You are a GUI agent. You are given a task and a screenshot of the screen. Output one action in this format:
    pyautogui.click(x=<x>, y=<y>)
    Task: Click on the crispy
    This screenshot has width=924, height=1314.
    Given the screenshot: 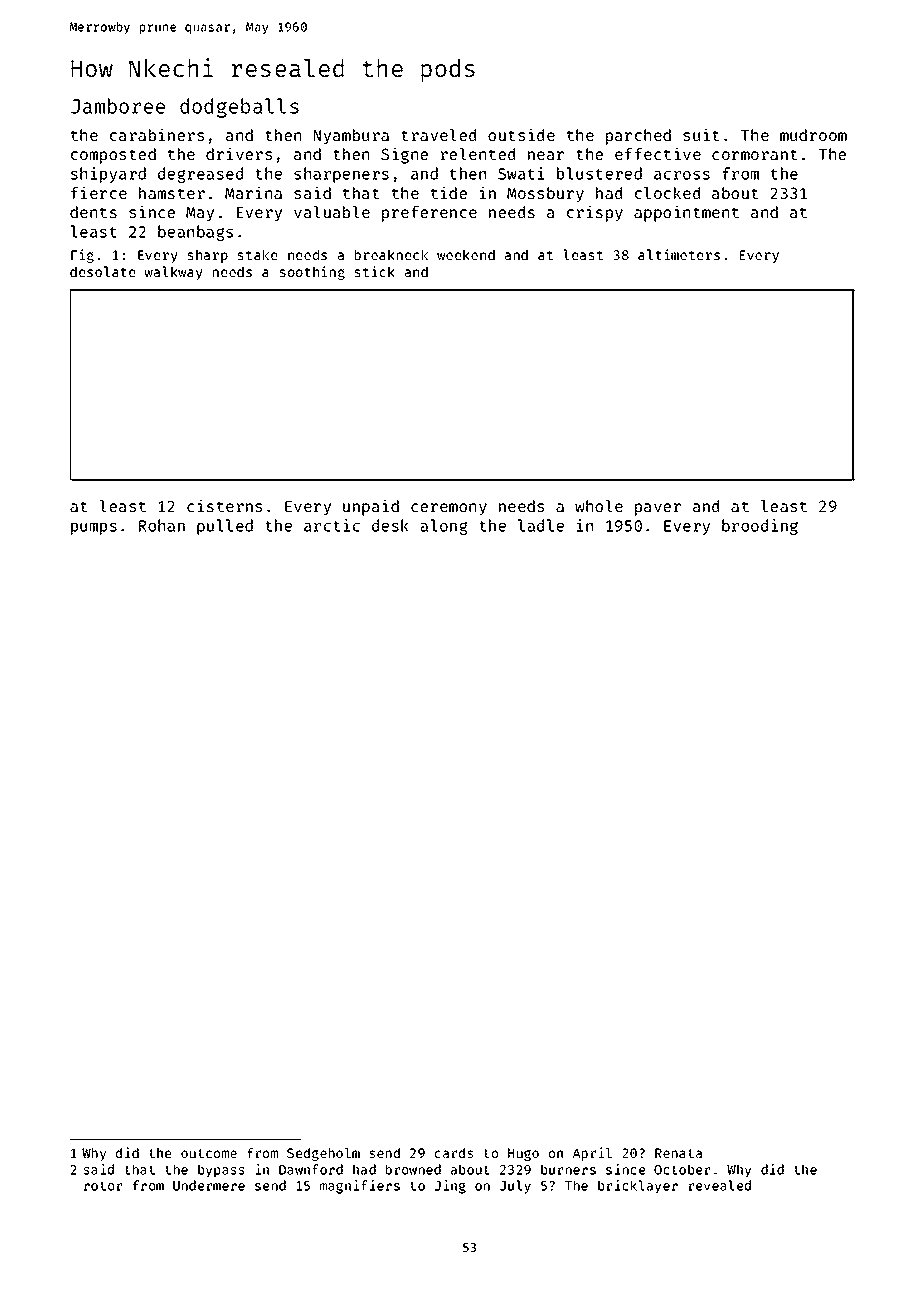 What is the action you would take?
    pyautogui.click(x=595, y=213)
